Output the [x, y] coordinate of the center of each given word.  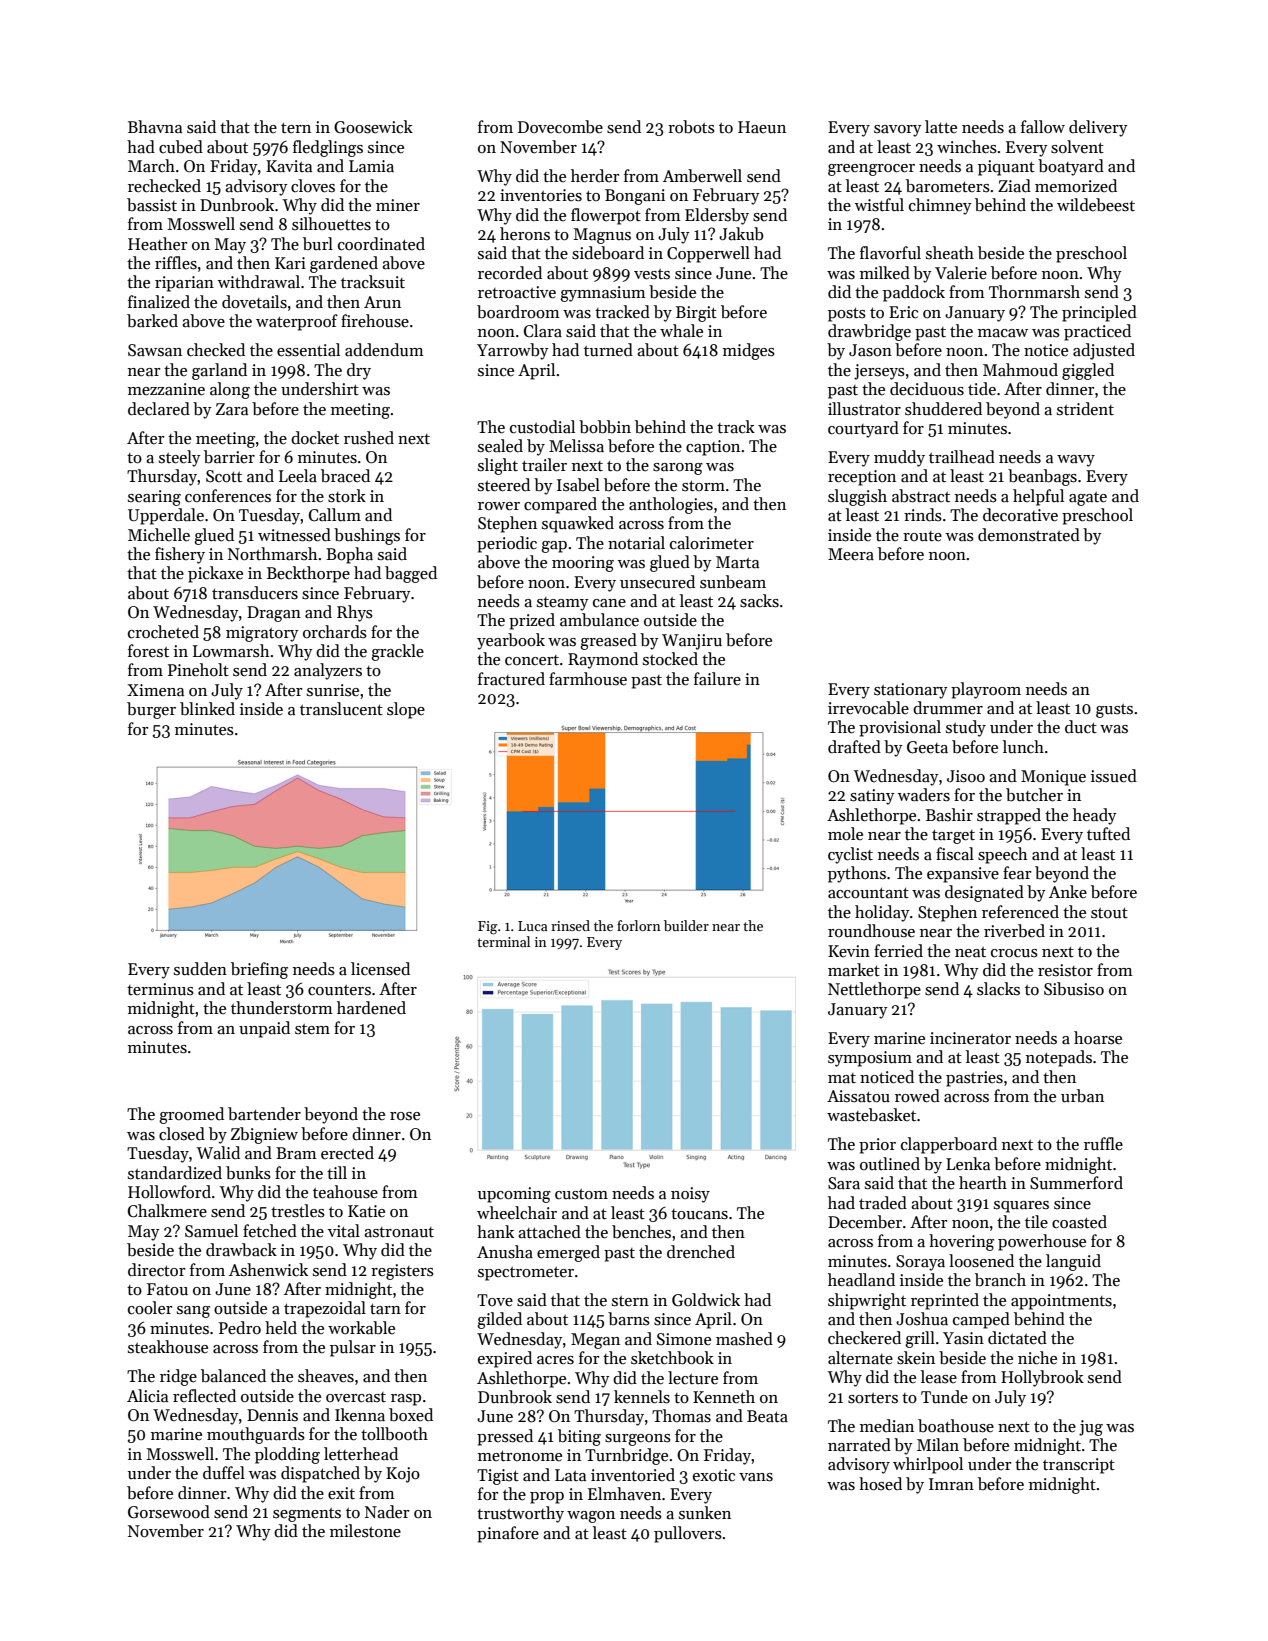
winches [967, 147]
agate [1088, 499]
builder [686, 925]
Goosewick [373, 127]
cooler [150, 1308]
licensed [380, 969]
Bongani [635, 197]
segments [307, 1515]
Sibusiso [1074, 989]
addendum [384, 350]
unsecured [657, 582]
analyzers [328, 671]
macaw [1003, 333]
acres [555, 1360]
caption [713, 448]
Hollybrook [1042, 1378]
